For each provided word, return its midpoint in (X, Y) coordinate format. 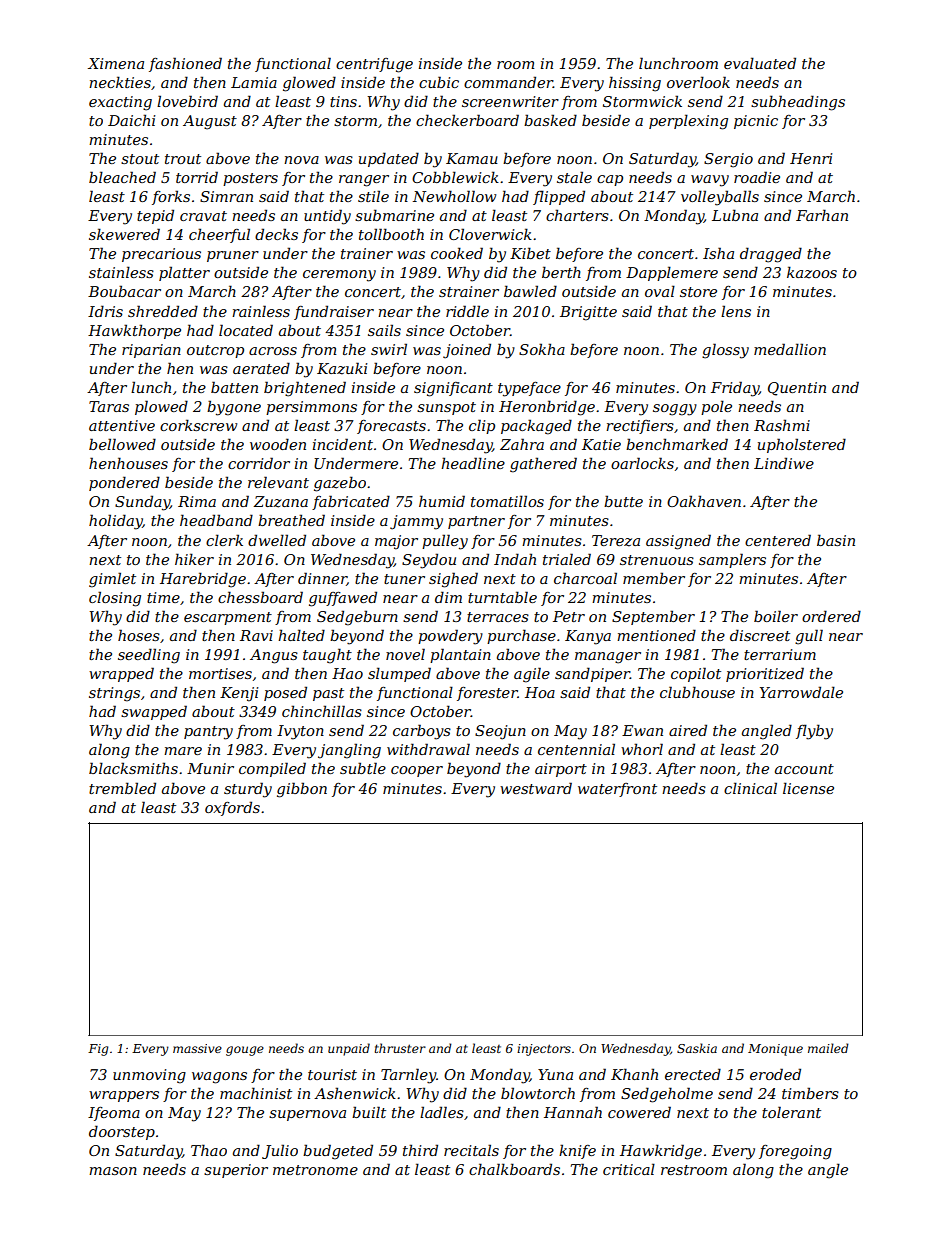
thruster (400, 1048)
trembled (122, 788)
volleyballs (720, 198)
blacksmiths (133, 768)
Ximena (116, 63)
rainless (261, 311)
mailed (828, 1048)
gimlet (112, 580)
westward (536, 788)
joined (467, 351)
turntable (502, 597)
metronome (315, 1170)
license (808, 788)
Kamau (472, 158)
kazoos (812, 272)
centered (778, 540)
